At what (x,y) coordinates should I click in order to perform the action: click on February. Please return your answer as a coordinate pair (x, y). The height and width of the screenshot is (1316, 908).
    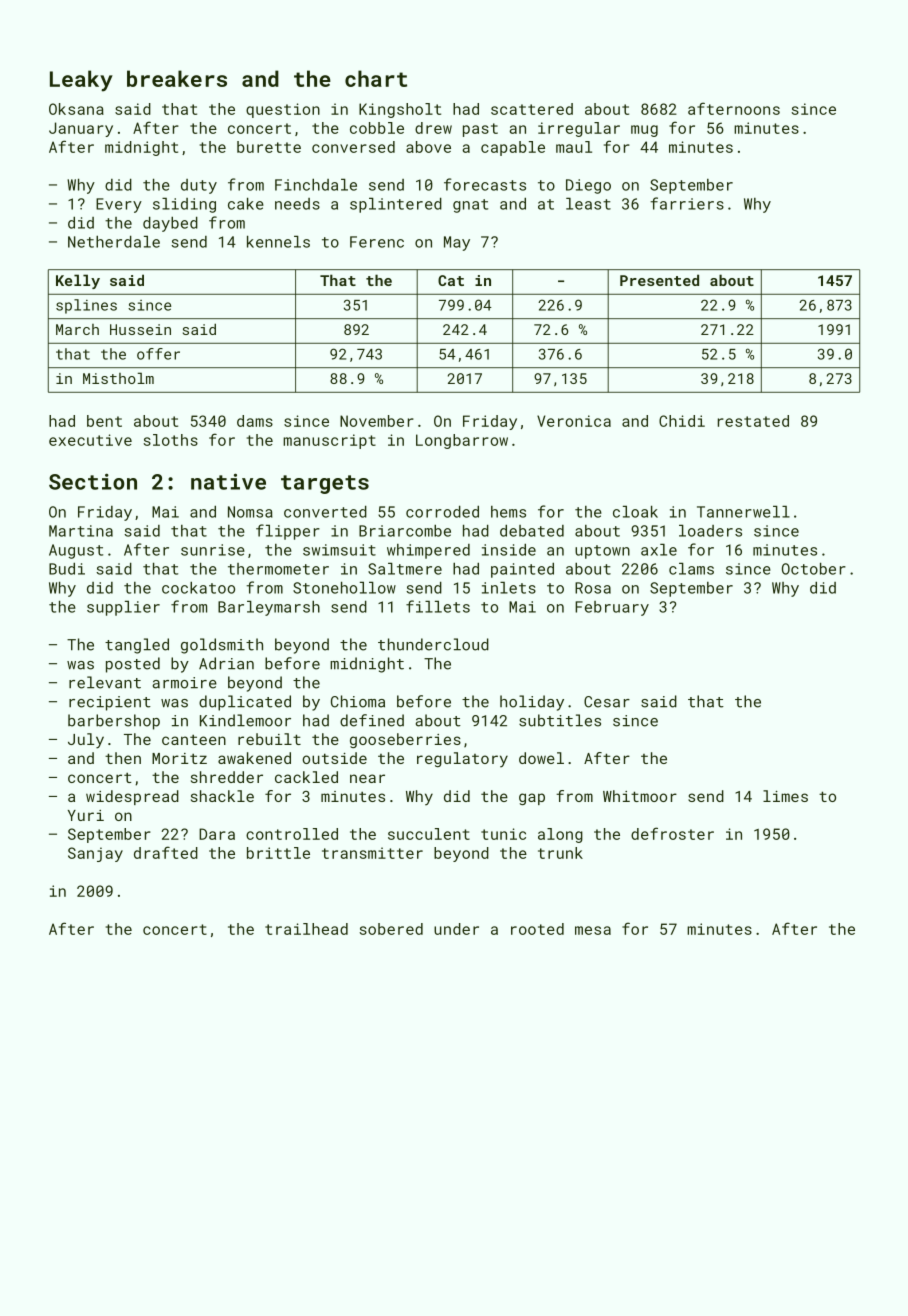
    Looking at the image, I should click on (612, 608).
